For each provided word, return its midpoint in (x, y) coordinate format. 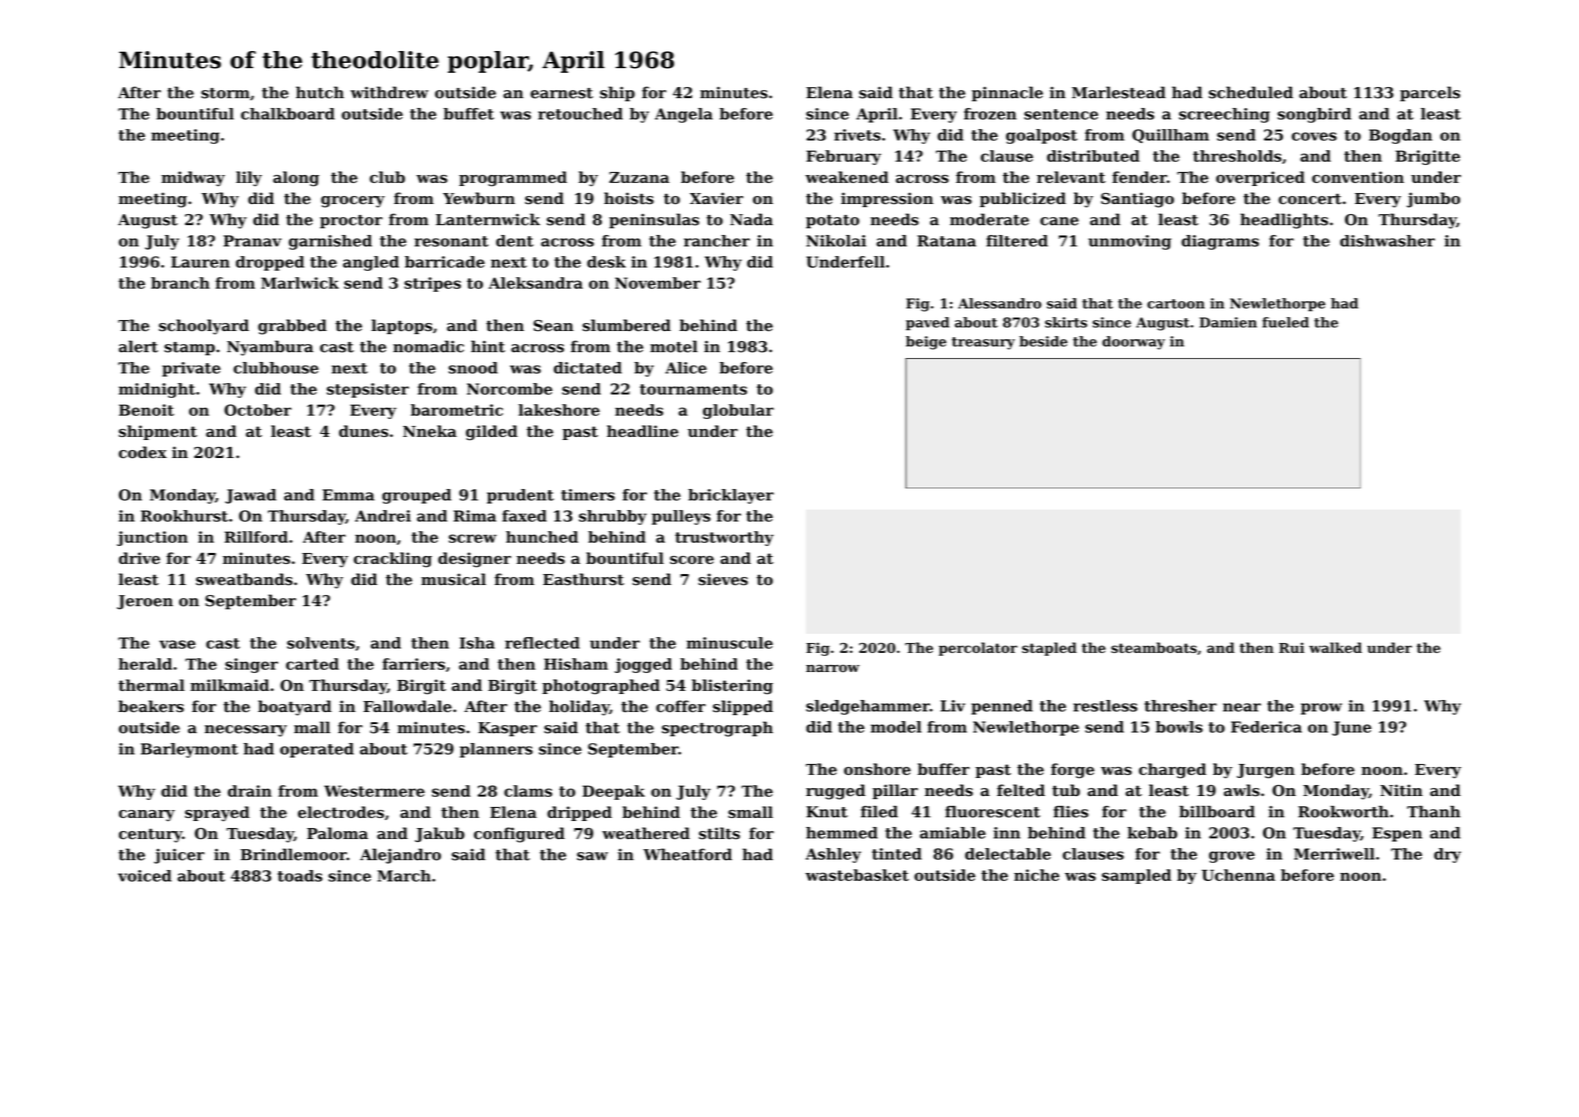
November (658, 283)
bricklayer (731, 496)
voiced (145, 876)
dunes (363, 431)
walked (1335, 647)
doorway (1133, 343)
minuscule (730, 643)
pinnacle (1007, 94)
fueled (1285, 322)
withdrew (389, 92)
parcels (1430, 94)
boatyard (295, 708)
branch (180, 283)
